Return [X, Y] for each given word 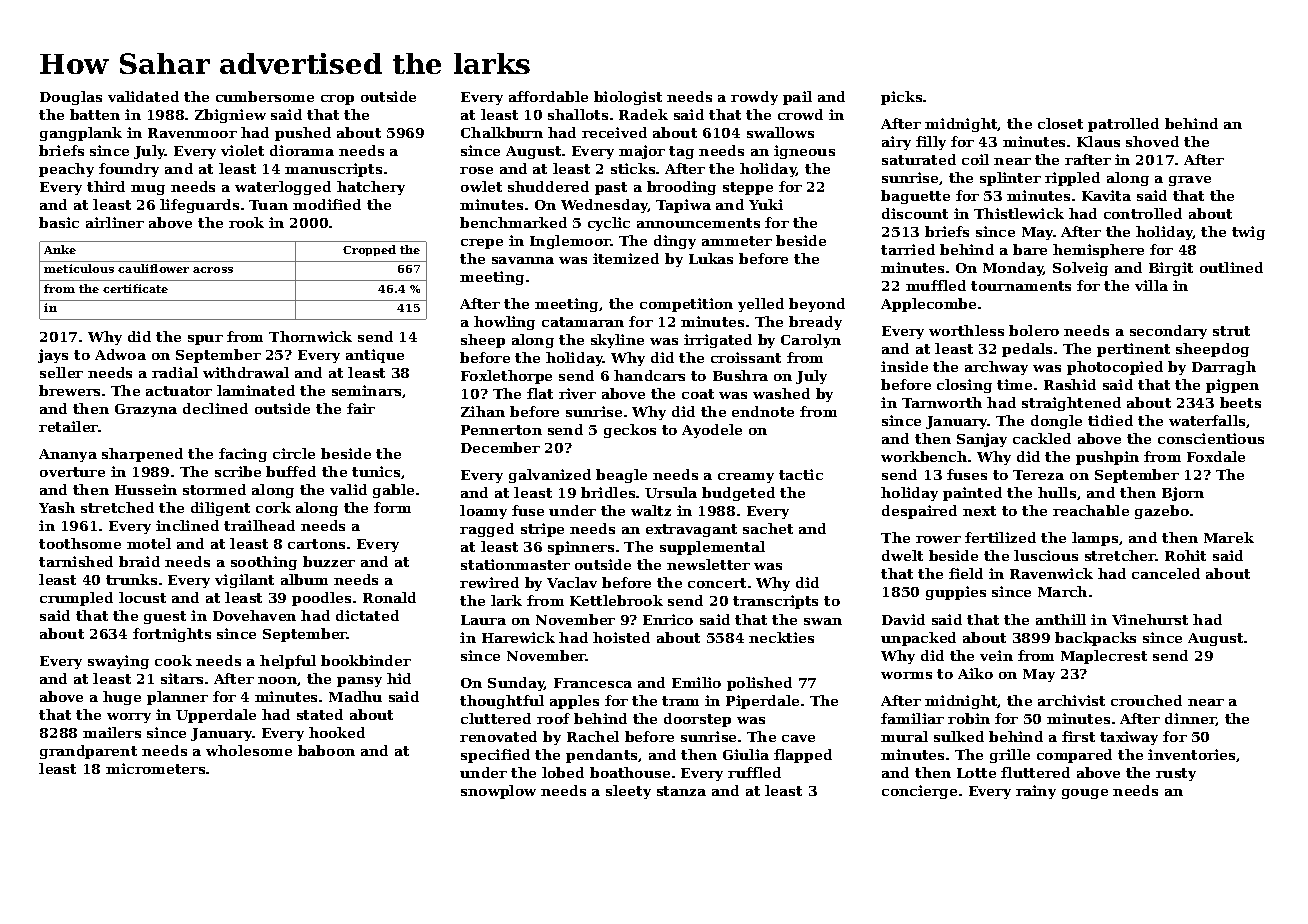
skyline [617, 341]
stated [320, 714]
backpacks [1095, 639]
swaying [118, 662]
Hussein [146, 489]
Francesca [593, 683]
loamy [483, 512]
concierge [919, 792]
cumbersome [265, 96]
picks [901, 98]
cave [798, 738]
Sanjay [982, 440]
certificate [135, 288]
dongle [1056, 422]
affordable [548, 96]
